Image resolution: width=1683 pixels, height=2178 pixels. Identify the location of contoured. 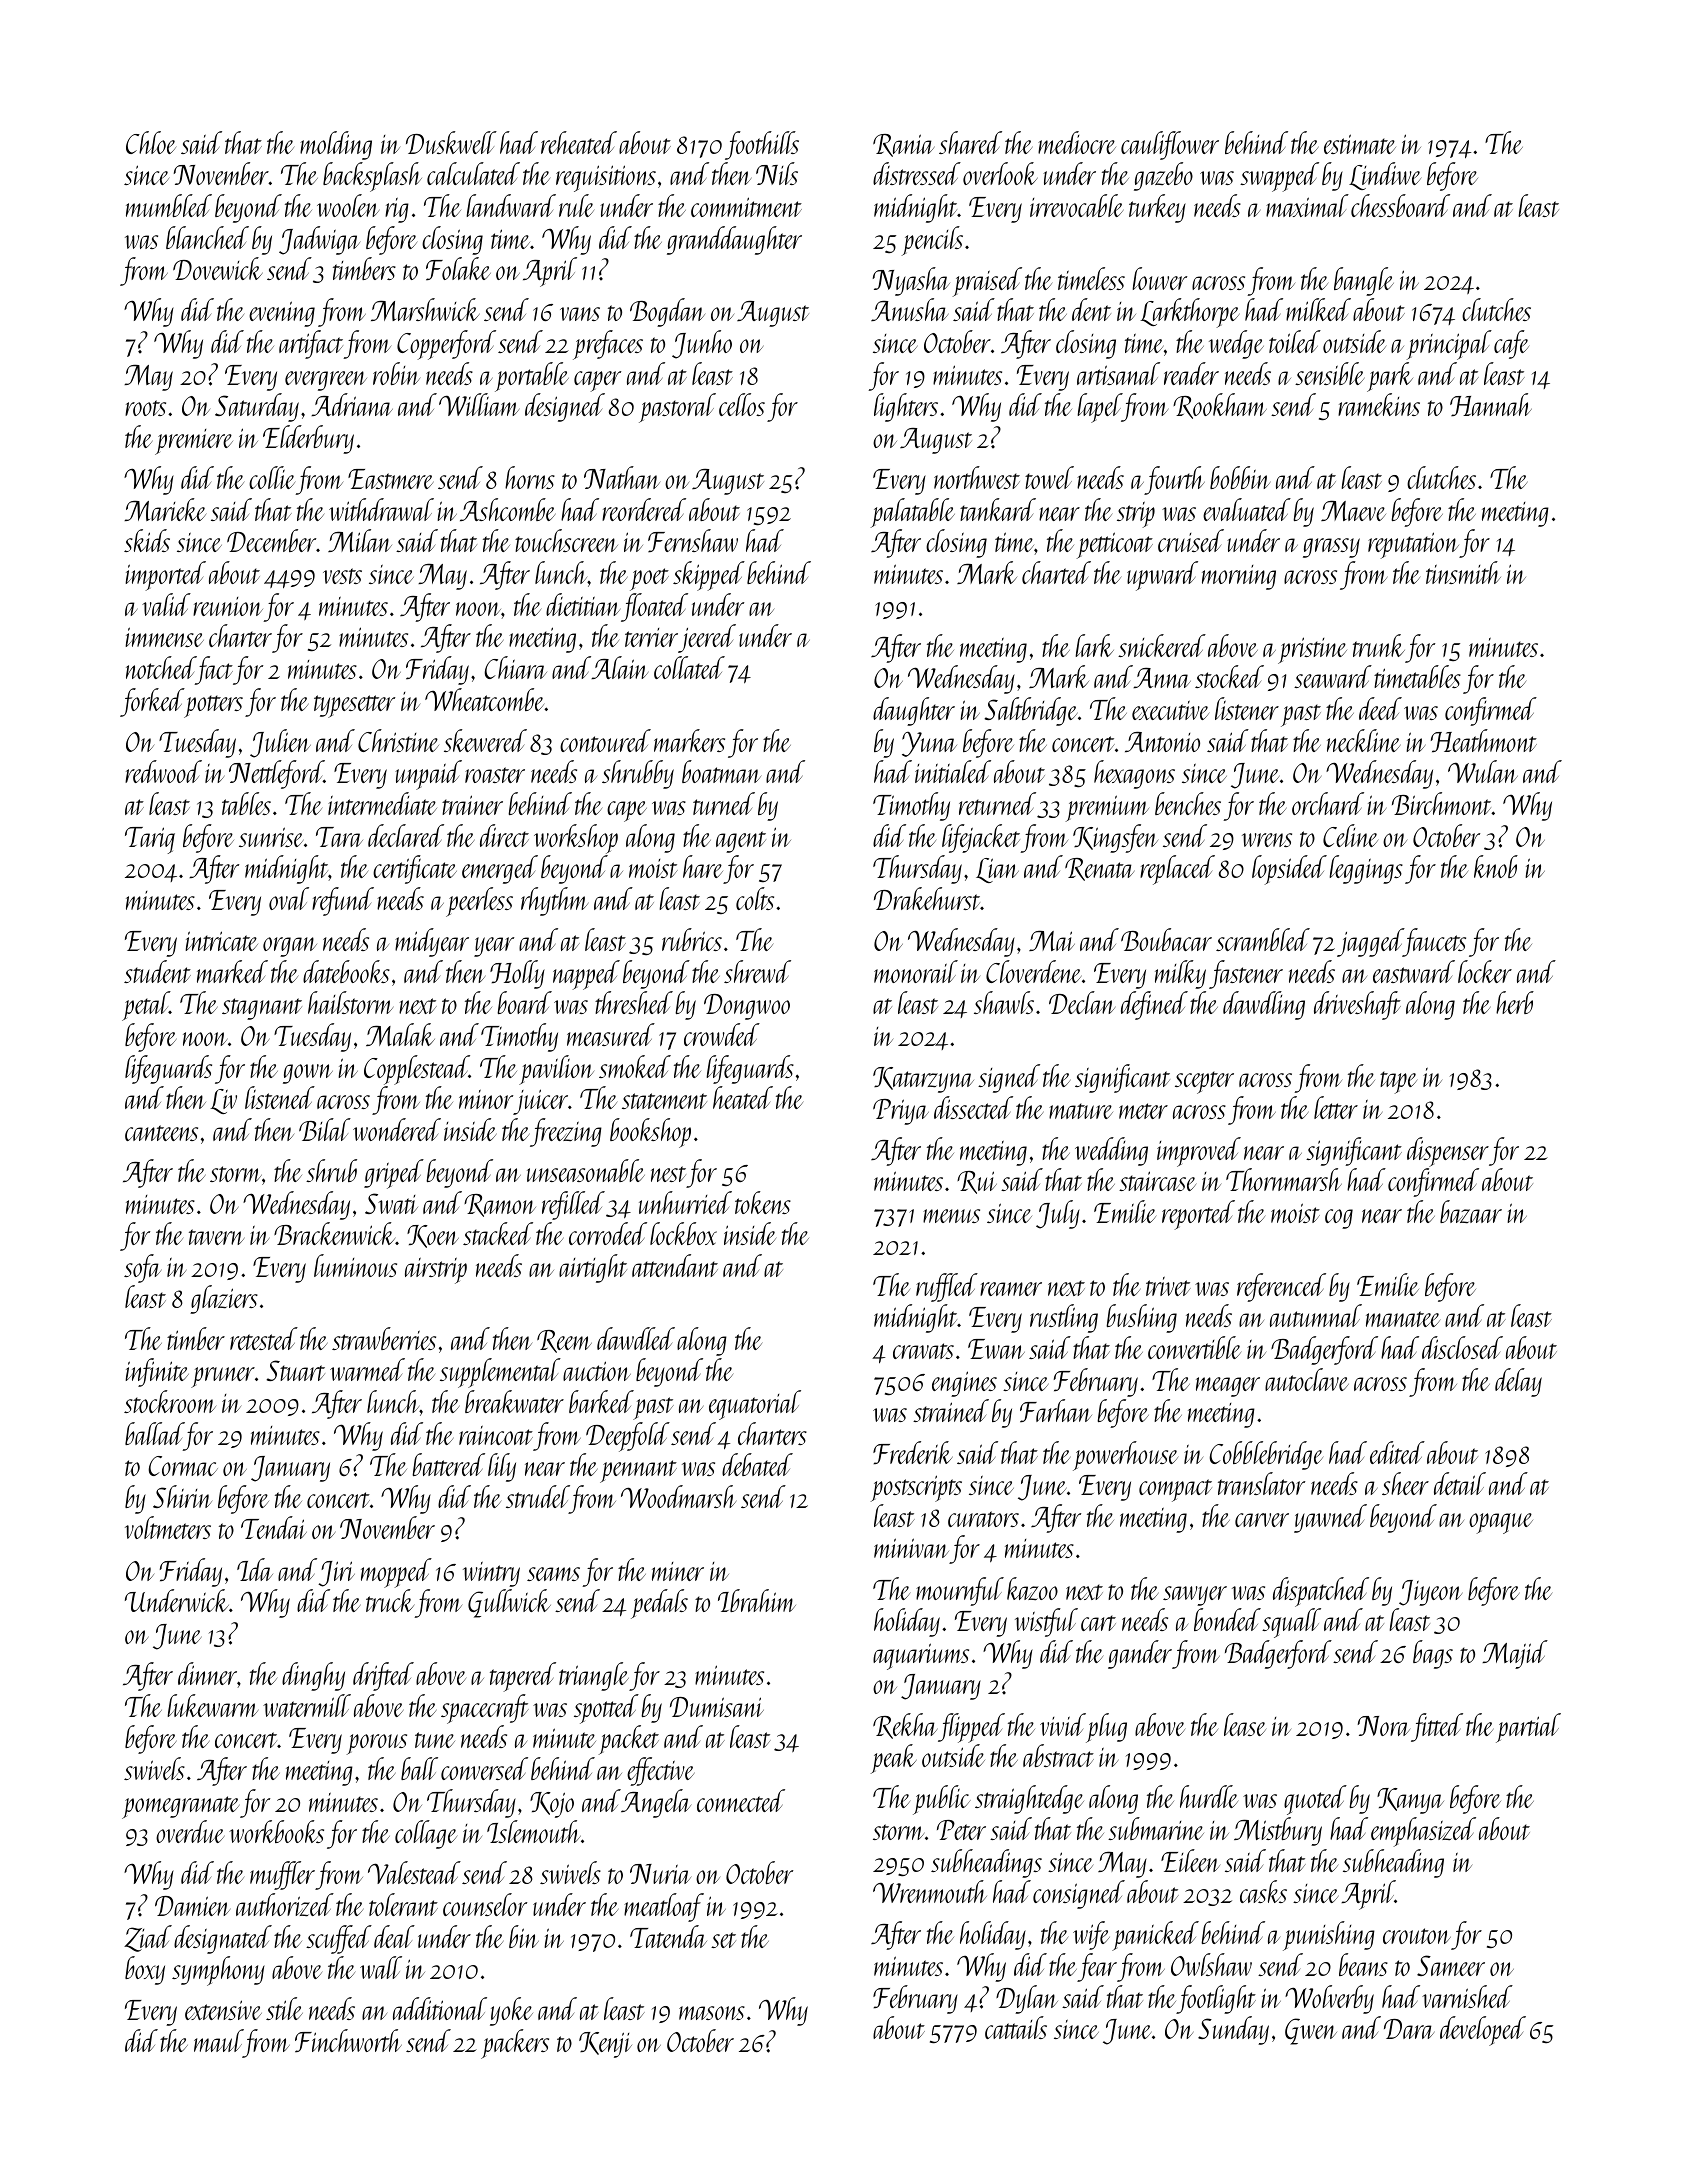
(605, 740).
